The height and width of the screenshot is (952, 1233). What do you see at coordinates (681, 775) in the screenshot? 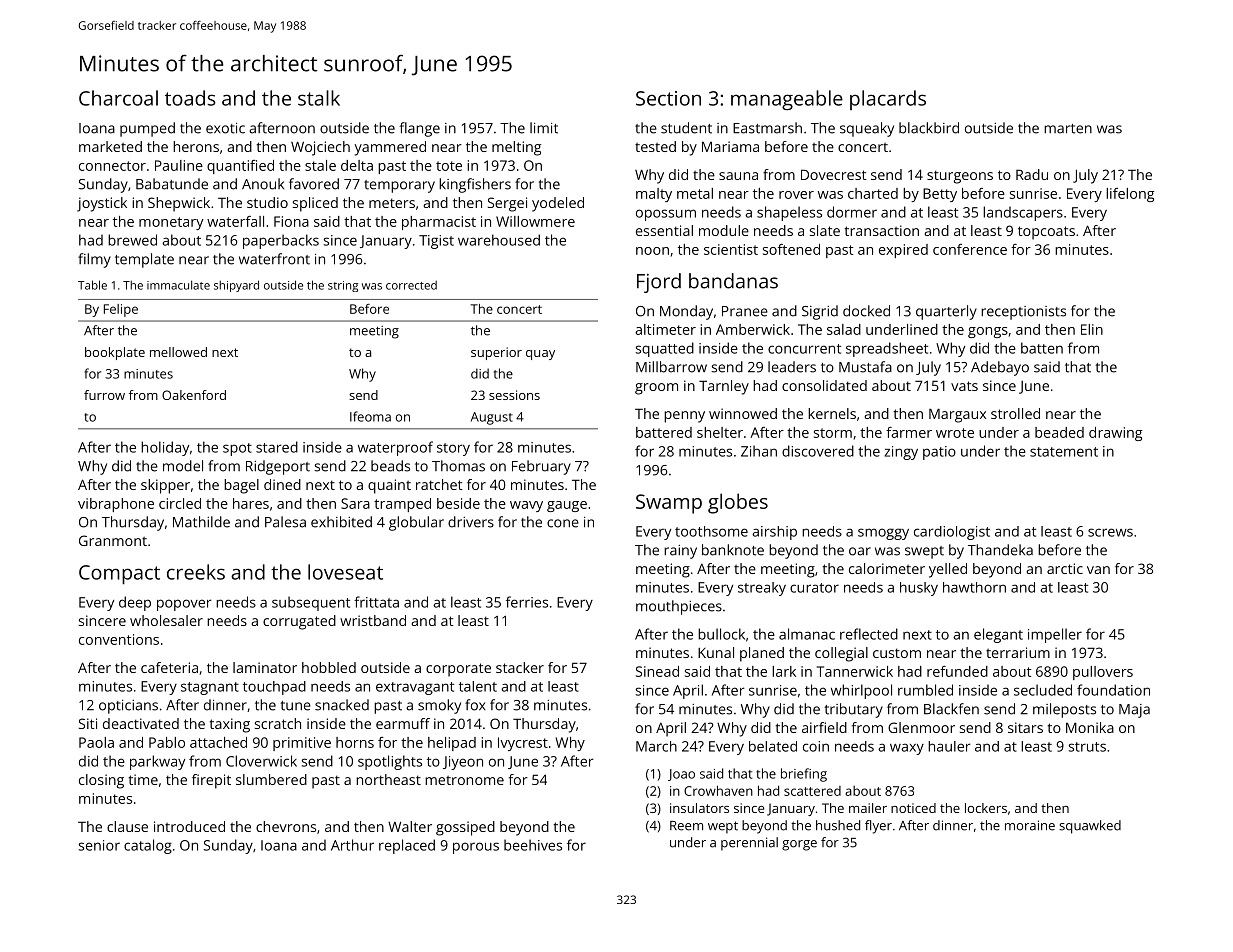
I see `Joao` at bounding box center [681, 775].
